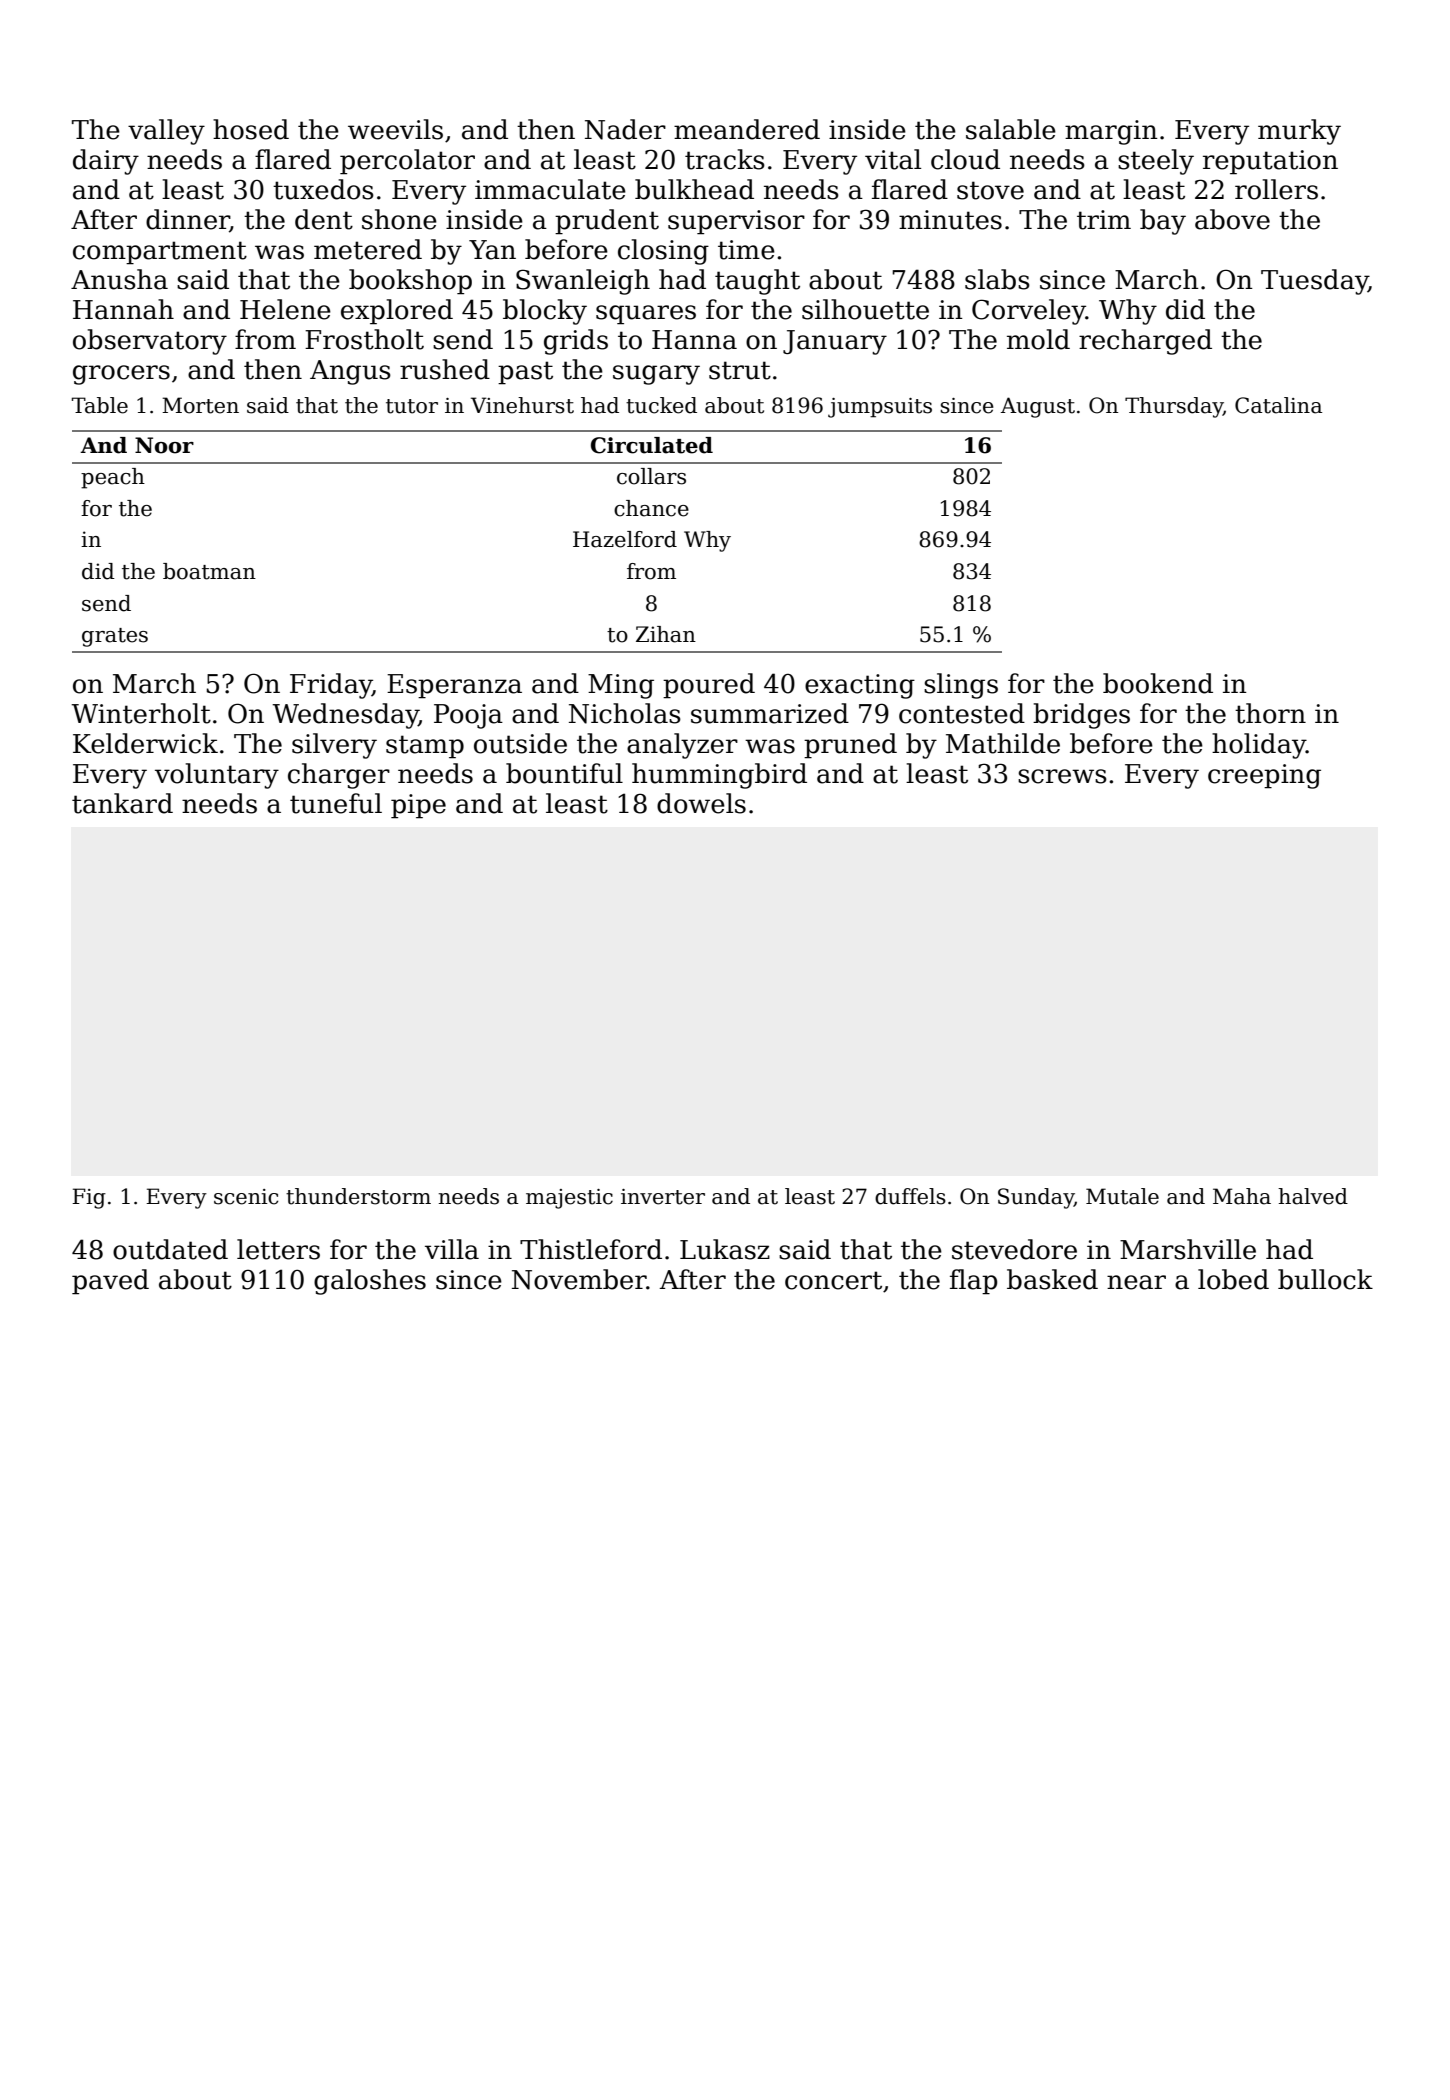 The image size is (1450, 2100). What do you see at coordinates (164, 445) in the screenshot?
I see `Noor` at bounding box center [164, 445].
